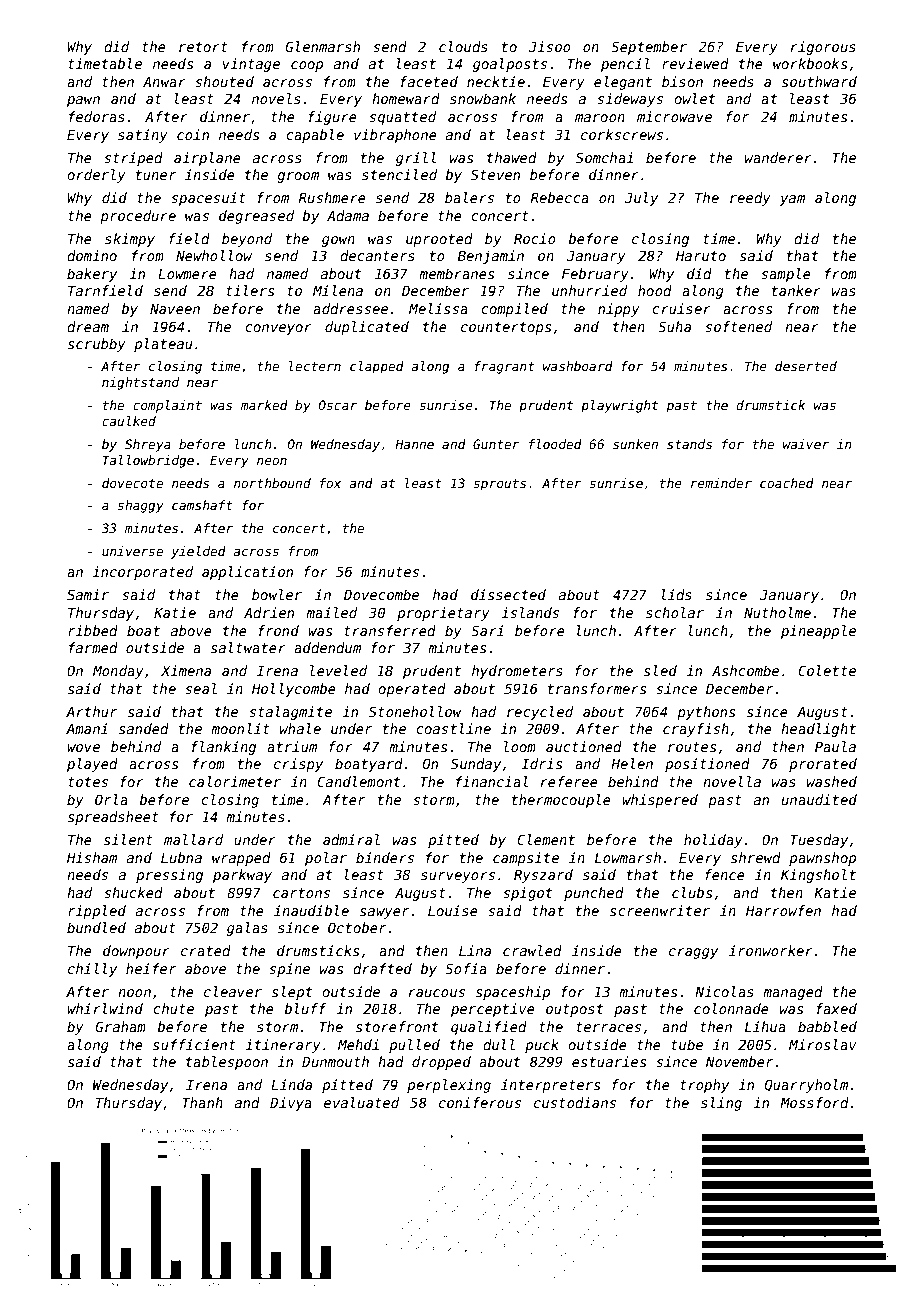 This screenshot has height=1308, width=924. I want to click on Suha, so click(674, 326).
